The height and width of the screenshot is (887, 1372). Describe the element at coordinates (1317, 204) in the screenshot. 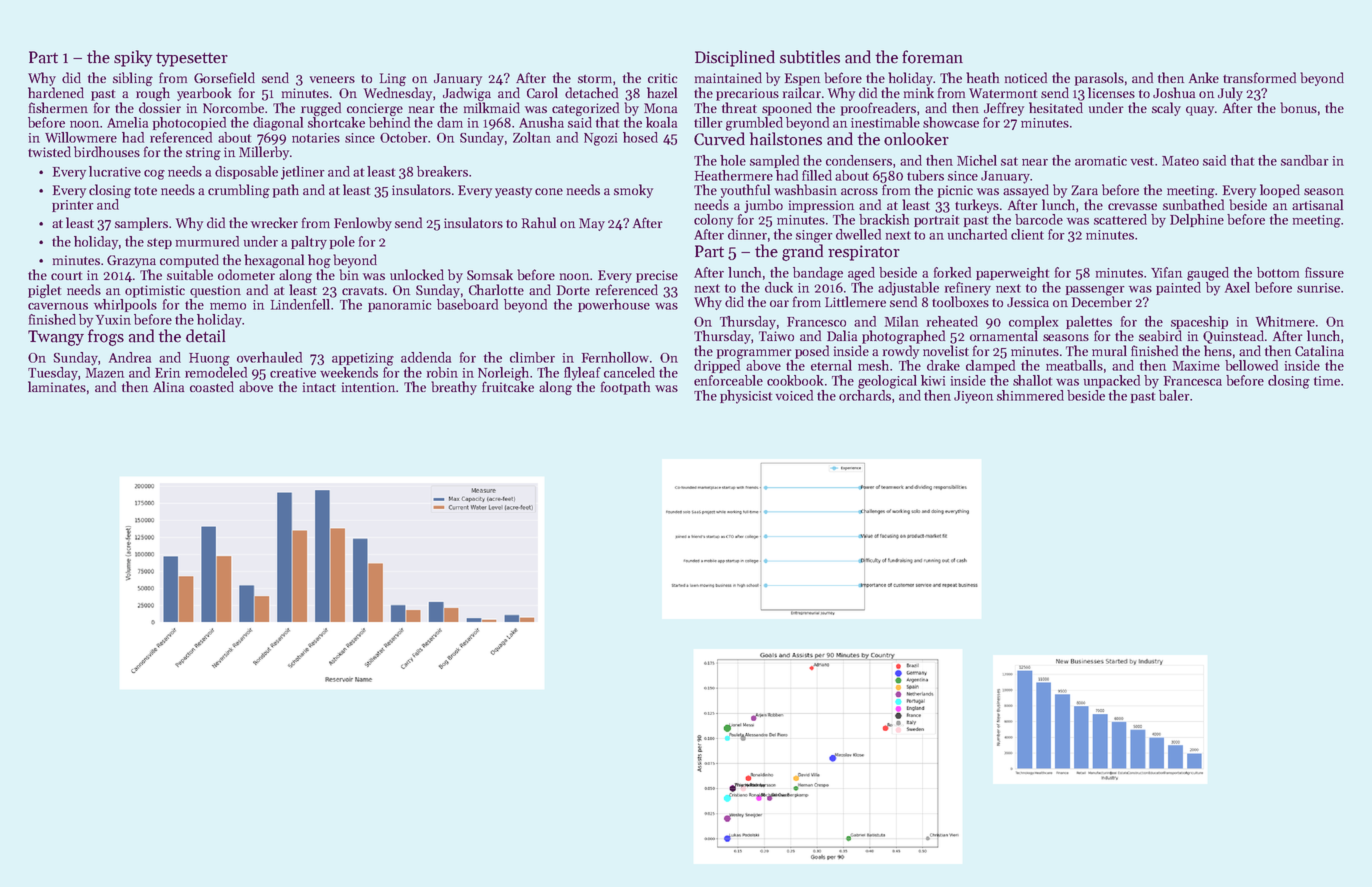

I see `artisanal` at that location.
